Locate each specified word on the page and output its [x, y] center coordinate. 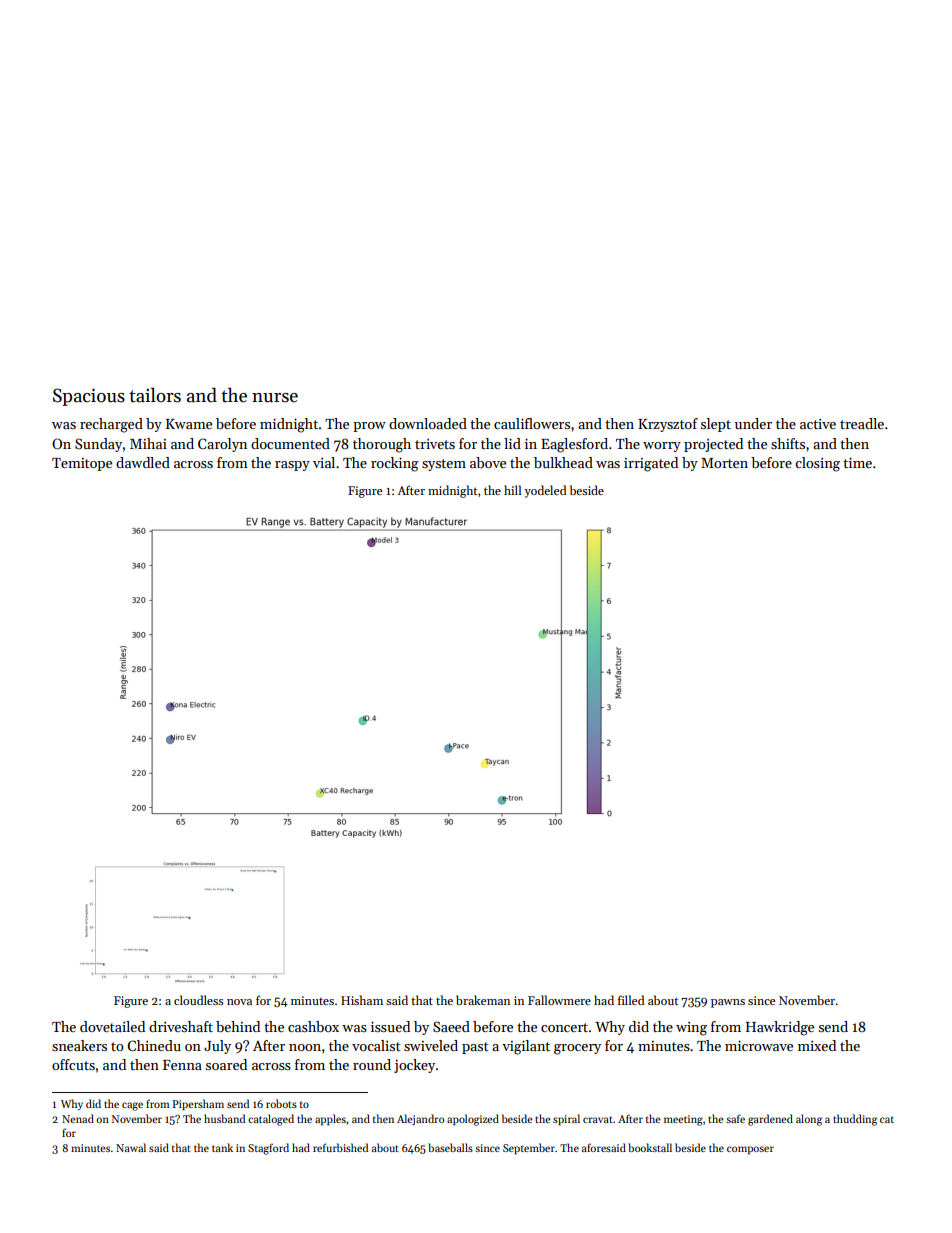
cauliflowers [532, 423]
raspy [292, 466]
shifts [788, 443]
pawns [728, 1003]
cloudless [198, 1000]
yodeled [545, 491]
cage [132, 1106]
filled [631, 1000]
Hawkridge [780, 1028]
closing [817, 464]
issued [390, 1026]
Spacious [89, 397]
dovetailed [112, 1026]
